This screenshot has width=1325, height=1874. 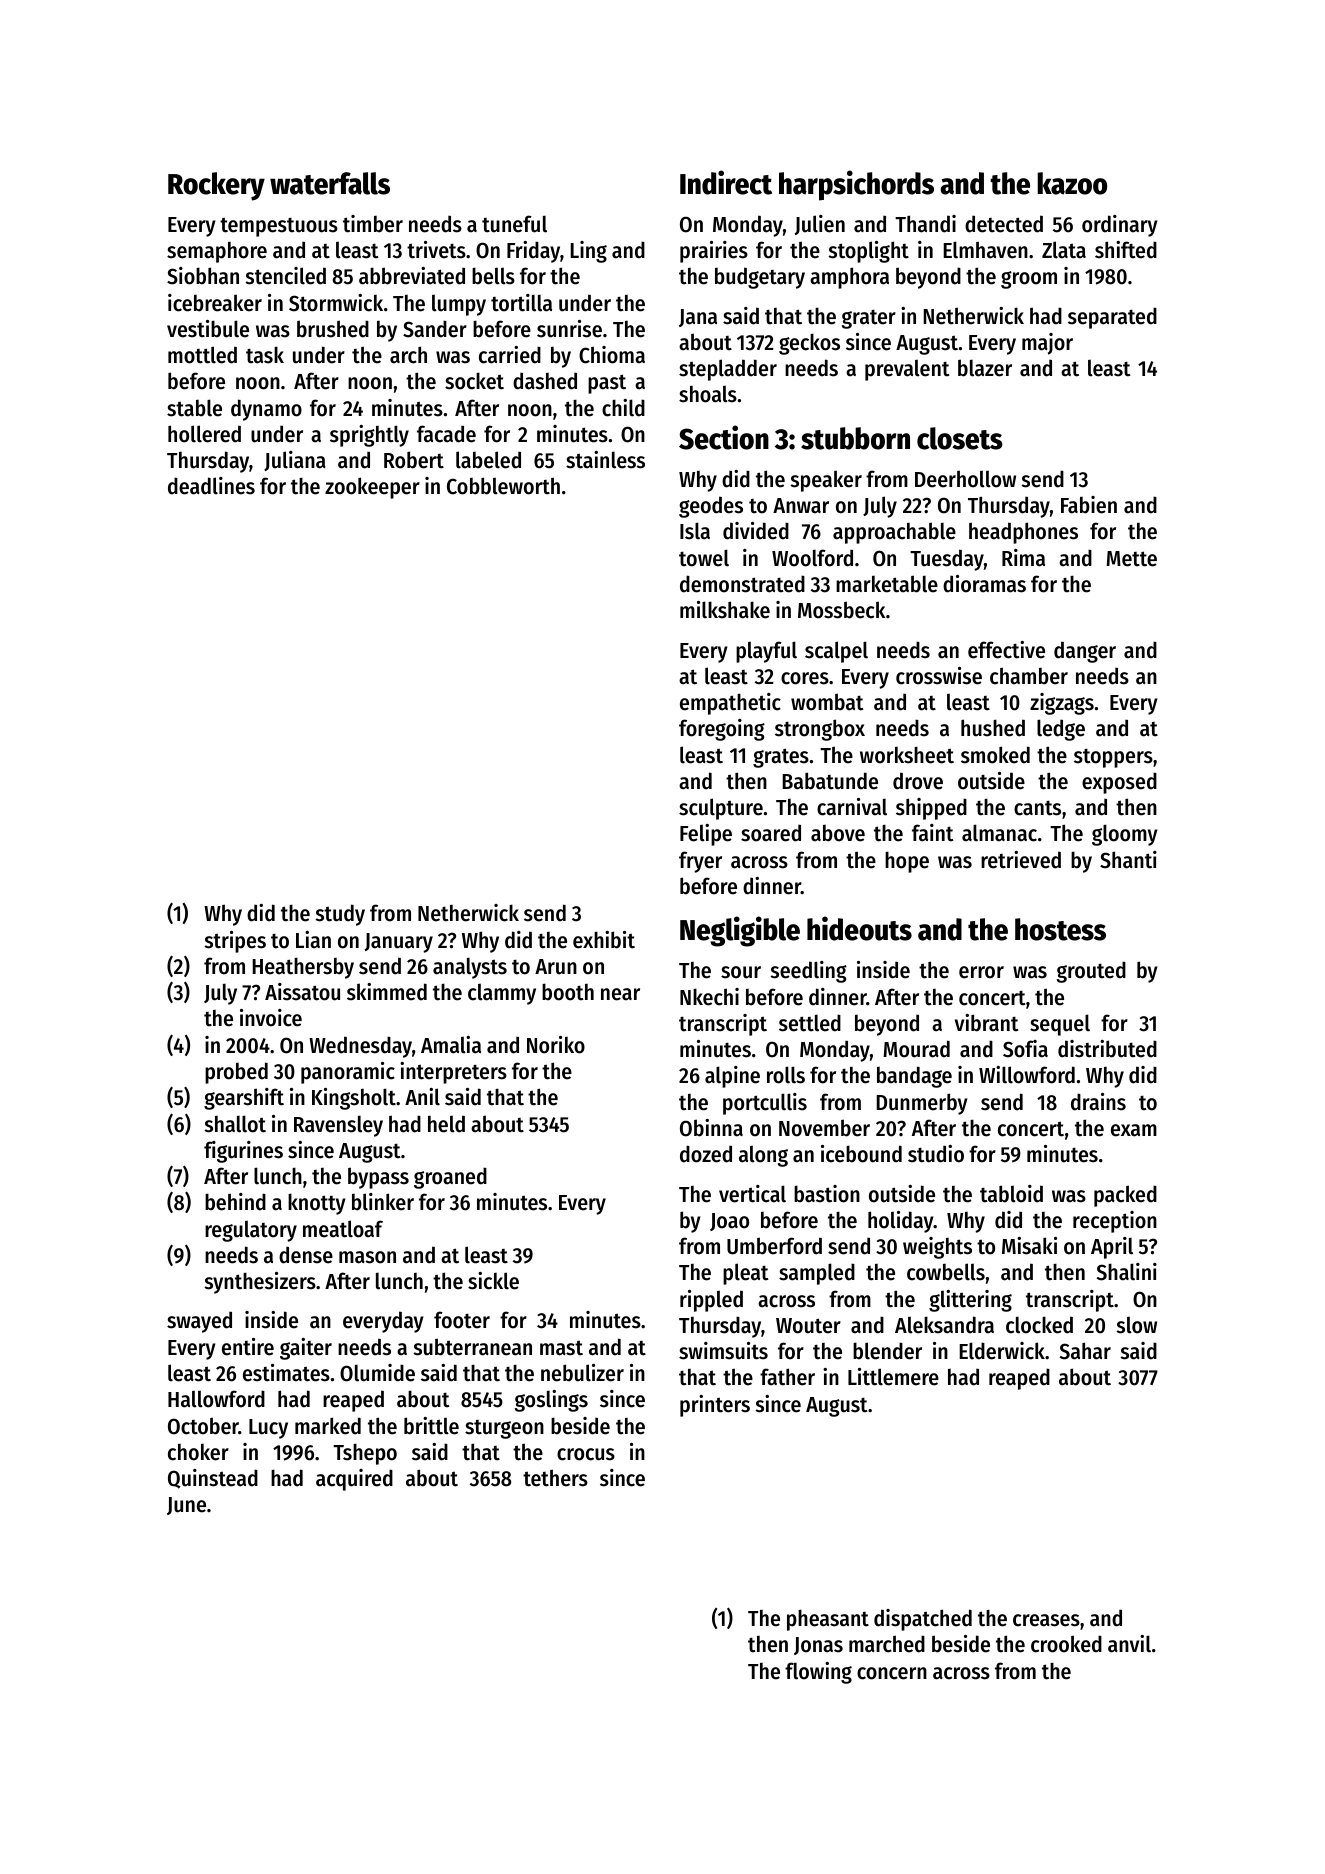 What do you see at coordinates (340, 915) in the screenshot?
I see `study` at bounding box center [340, 915].
